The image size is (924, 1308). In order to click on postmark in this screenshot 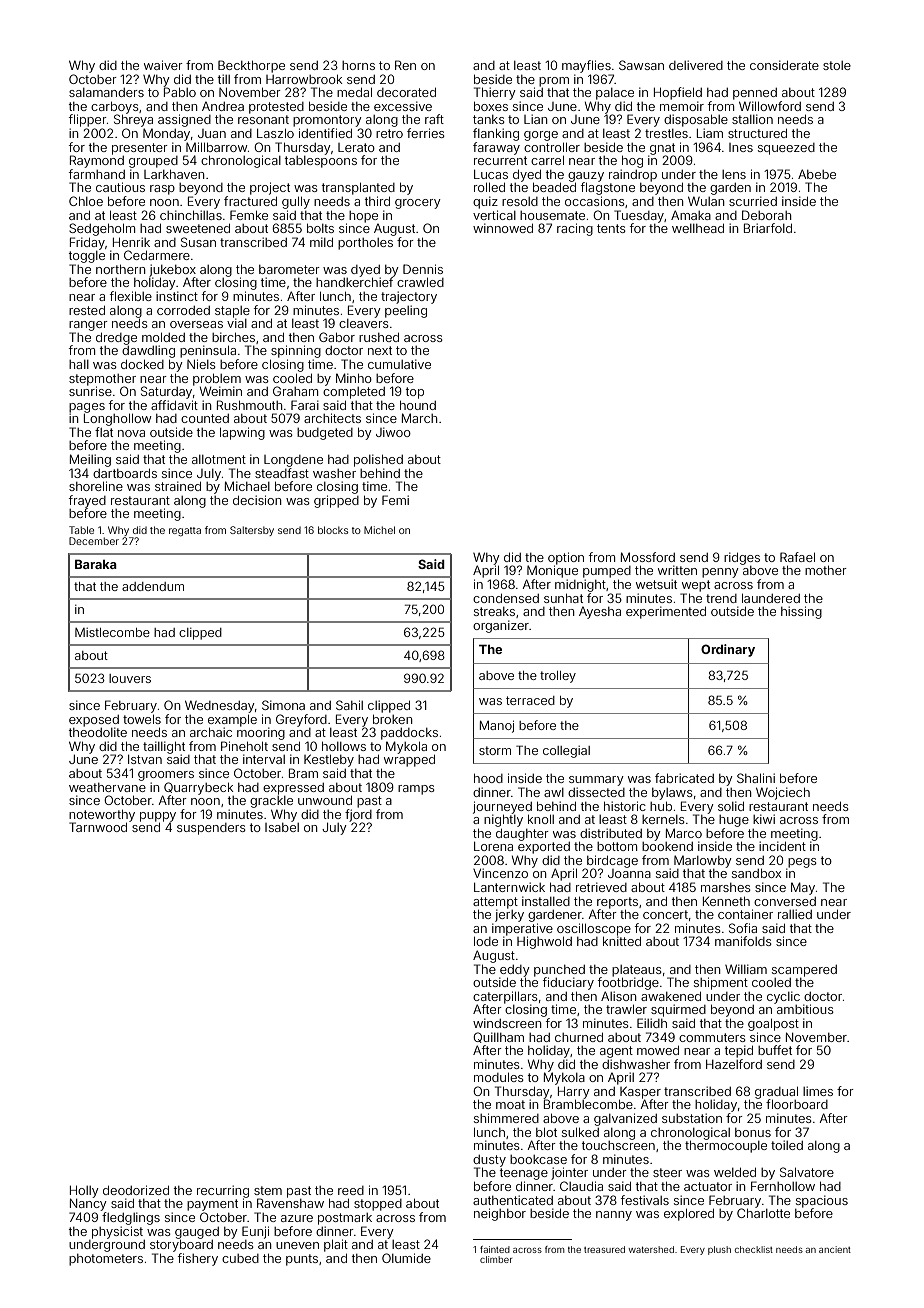, I will do `click(345, 1219)`.
